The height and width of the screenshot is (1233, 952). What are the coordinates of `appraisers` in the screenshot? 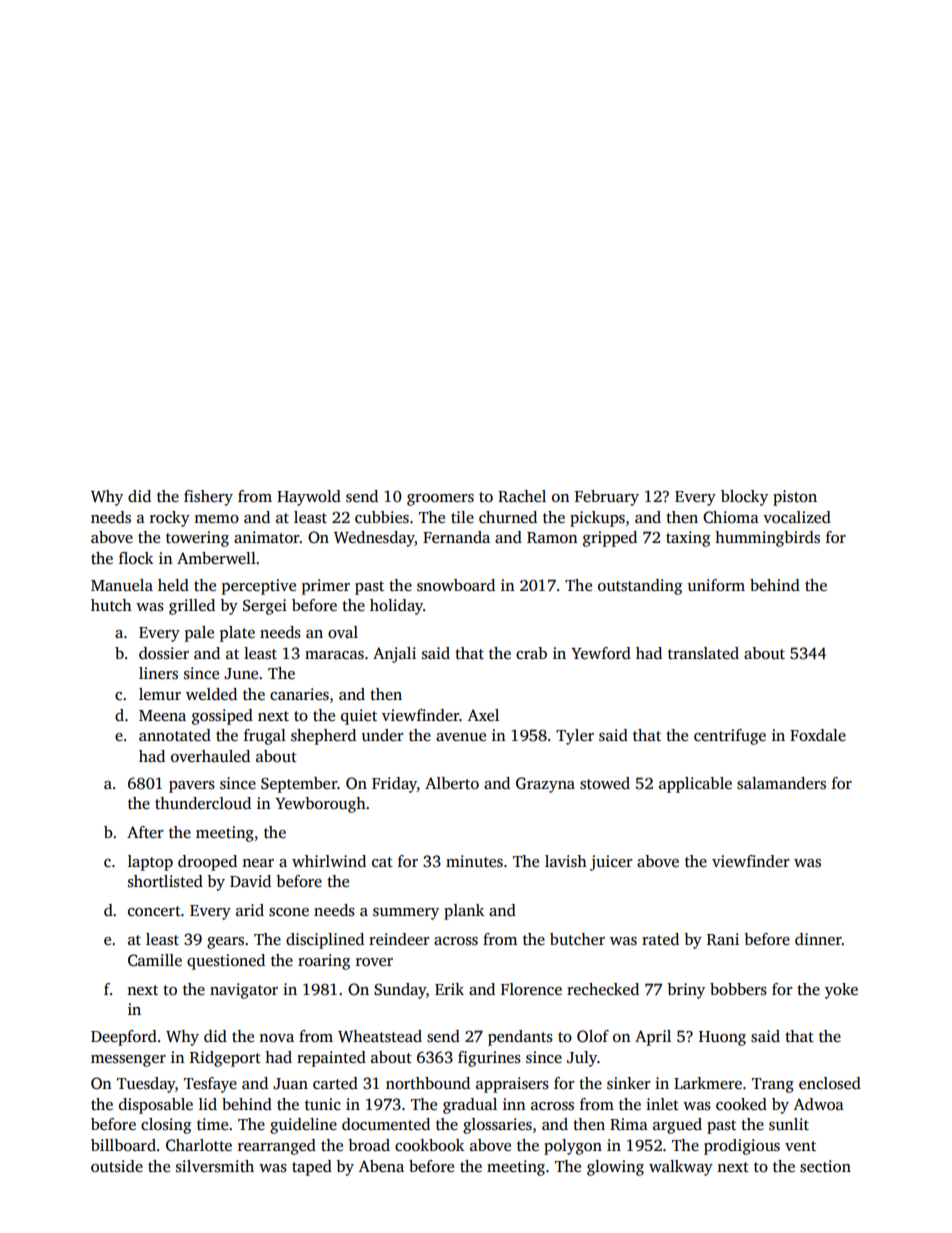 It's located at (512, 1085).
